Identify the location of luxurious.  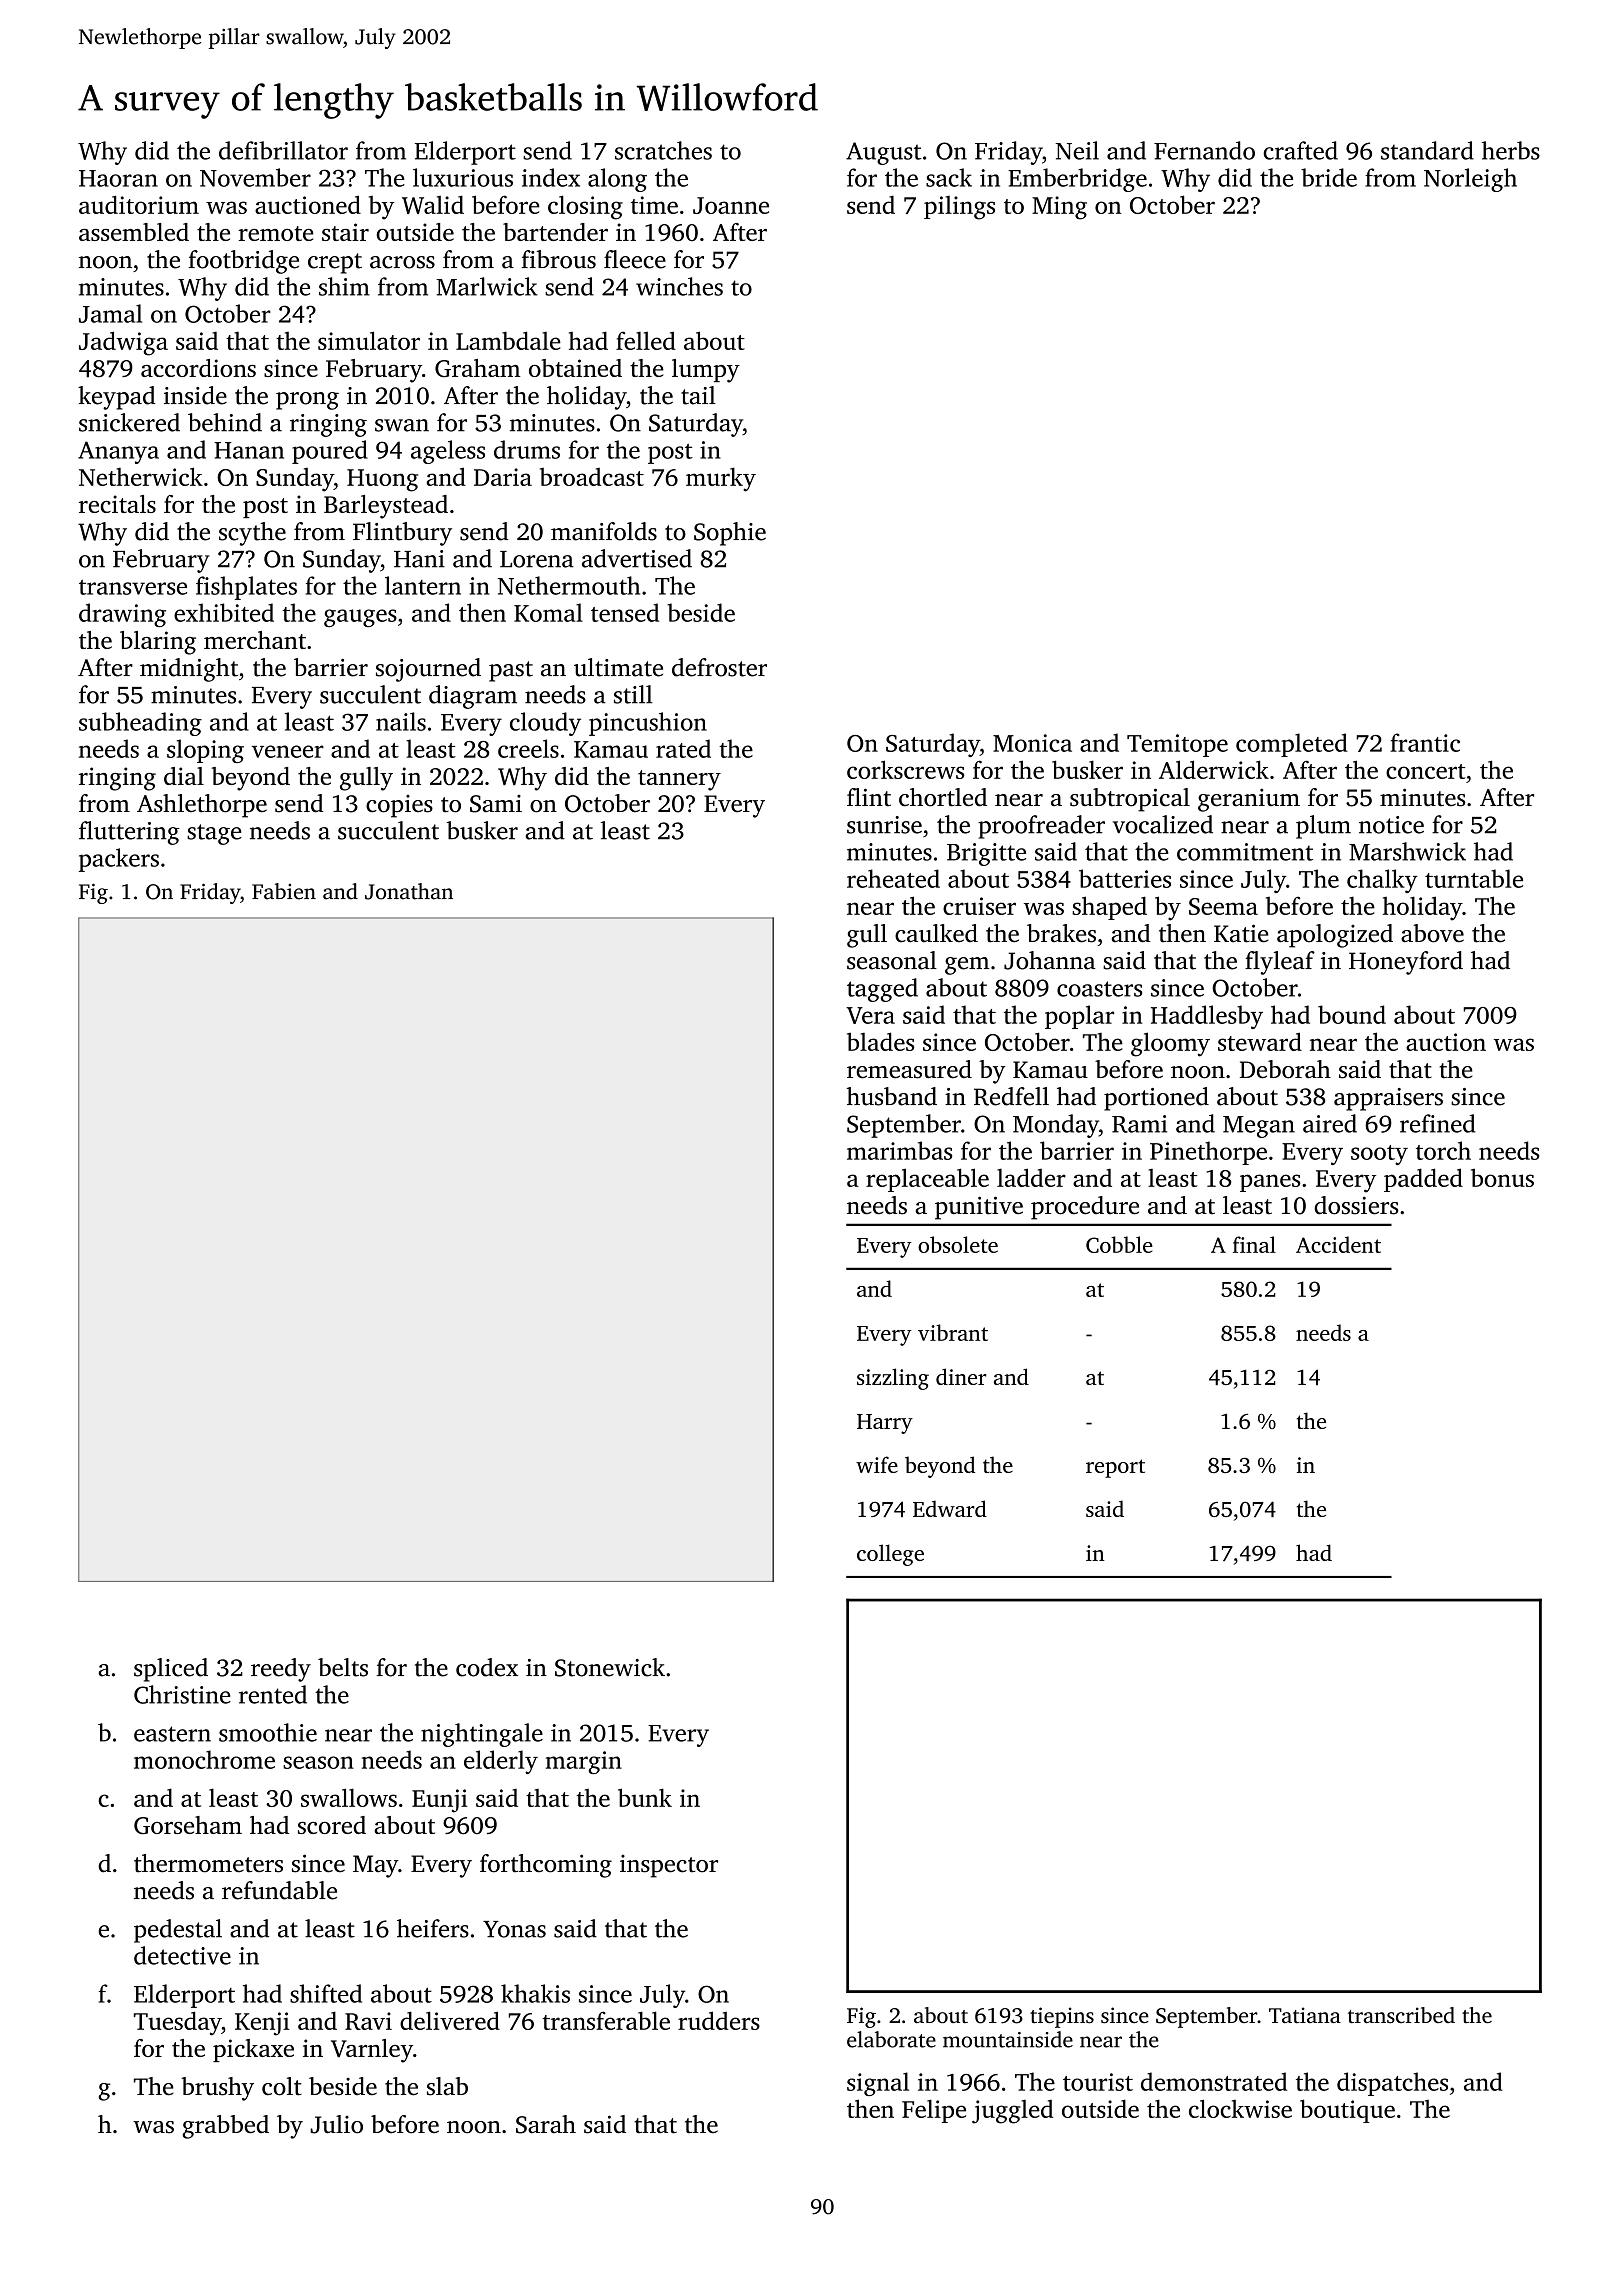
(463, 177).
